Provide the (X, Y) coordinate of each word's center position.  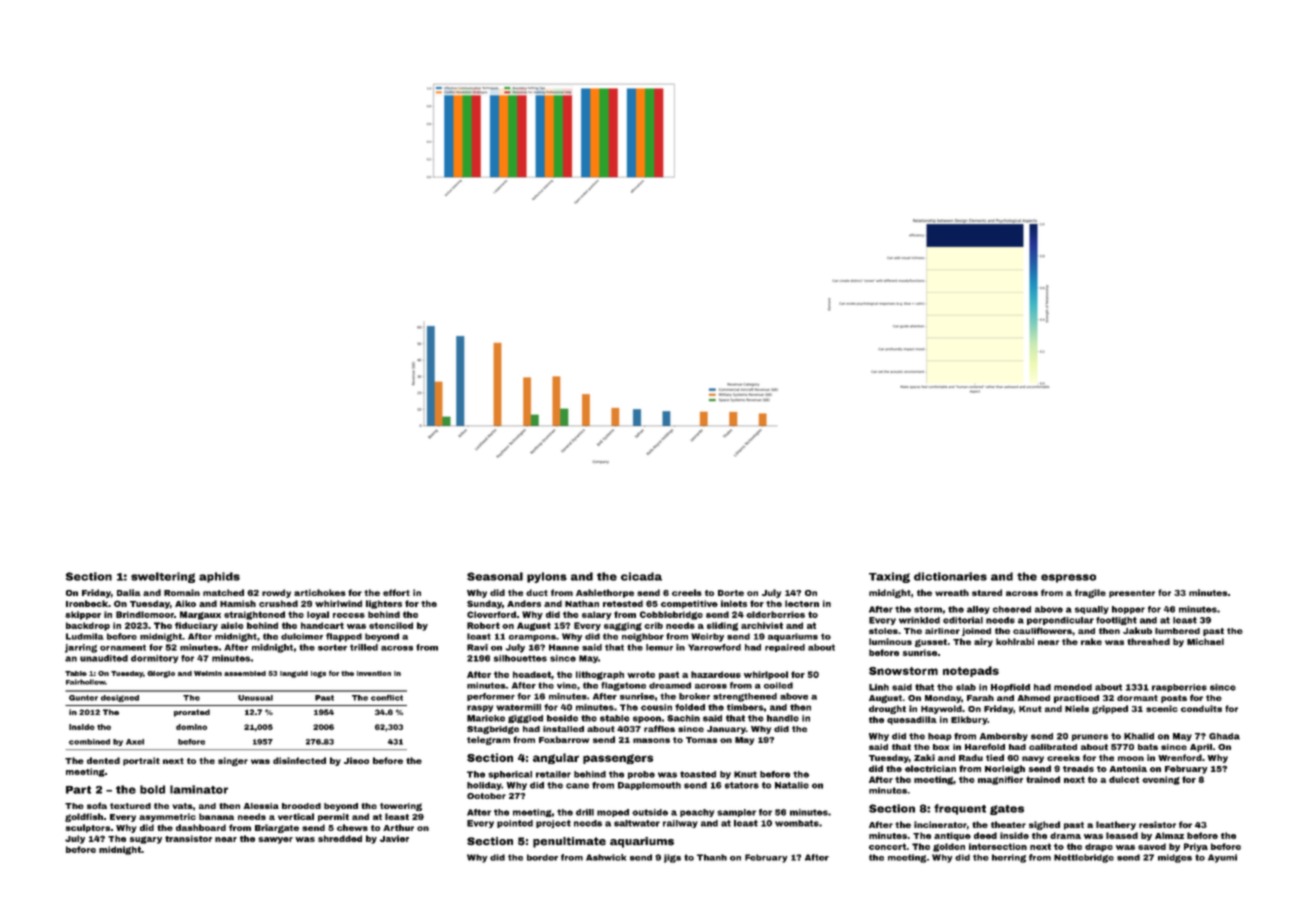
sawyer (275, 840)
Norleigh (1005, 769)
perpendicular (1060, 621)
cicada (641, 576)
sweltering (163, 577)
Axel (135, 742)
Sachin (683, 718)
